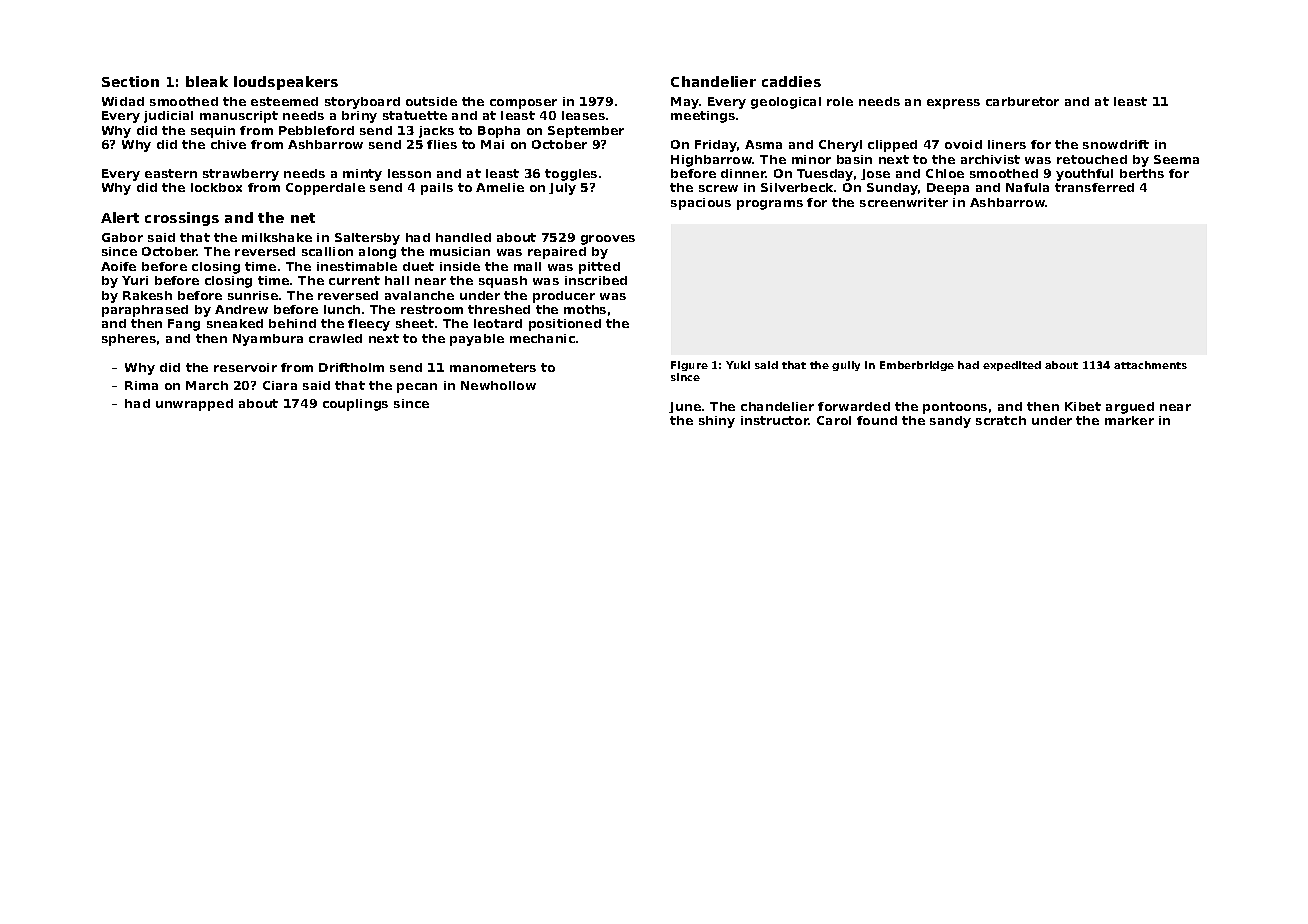  I want to click on scallion, so click(327, 251).
